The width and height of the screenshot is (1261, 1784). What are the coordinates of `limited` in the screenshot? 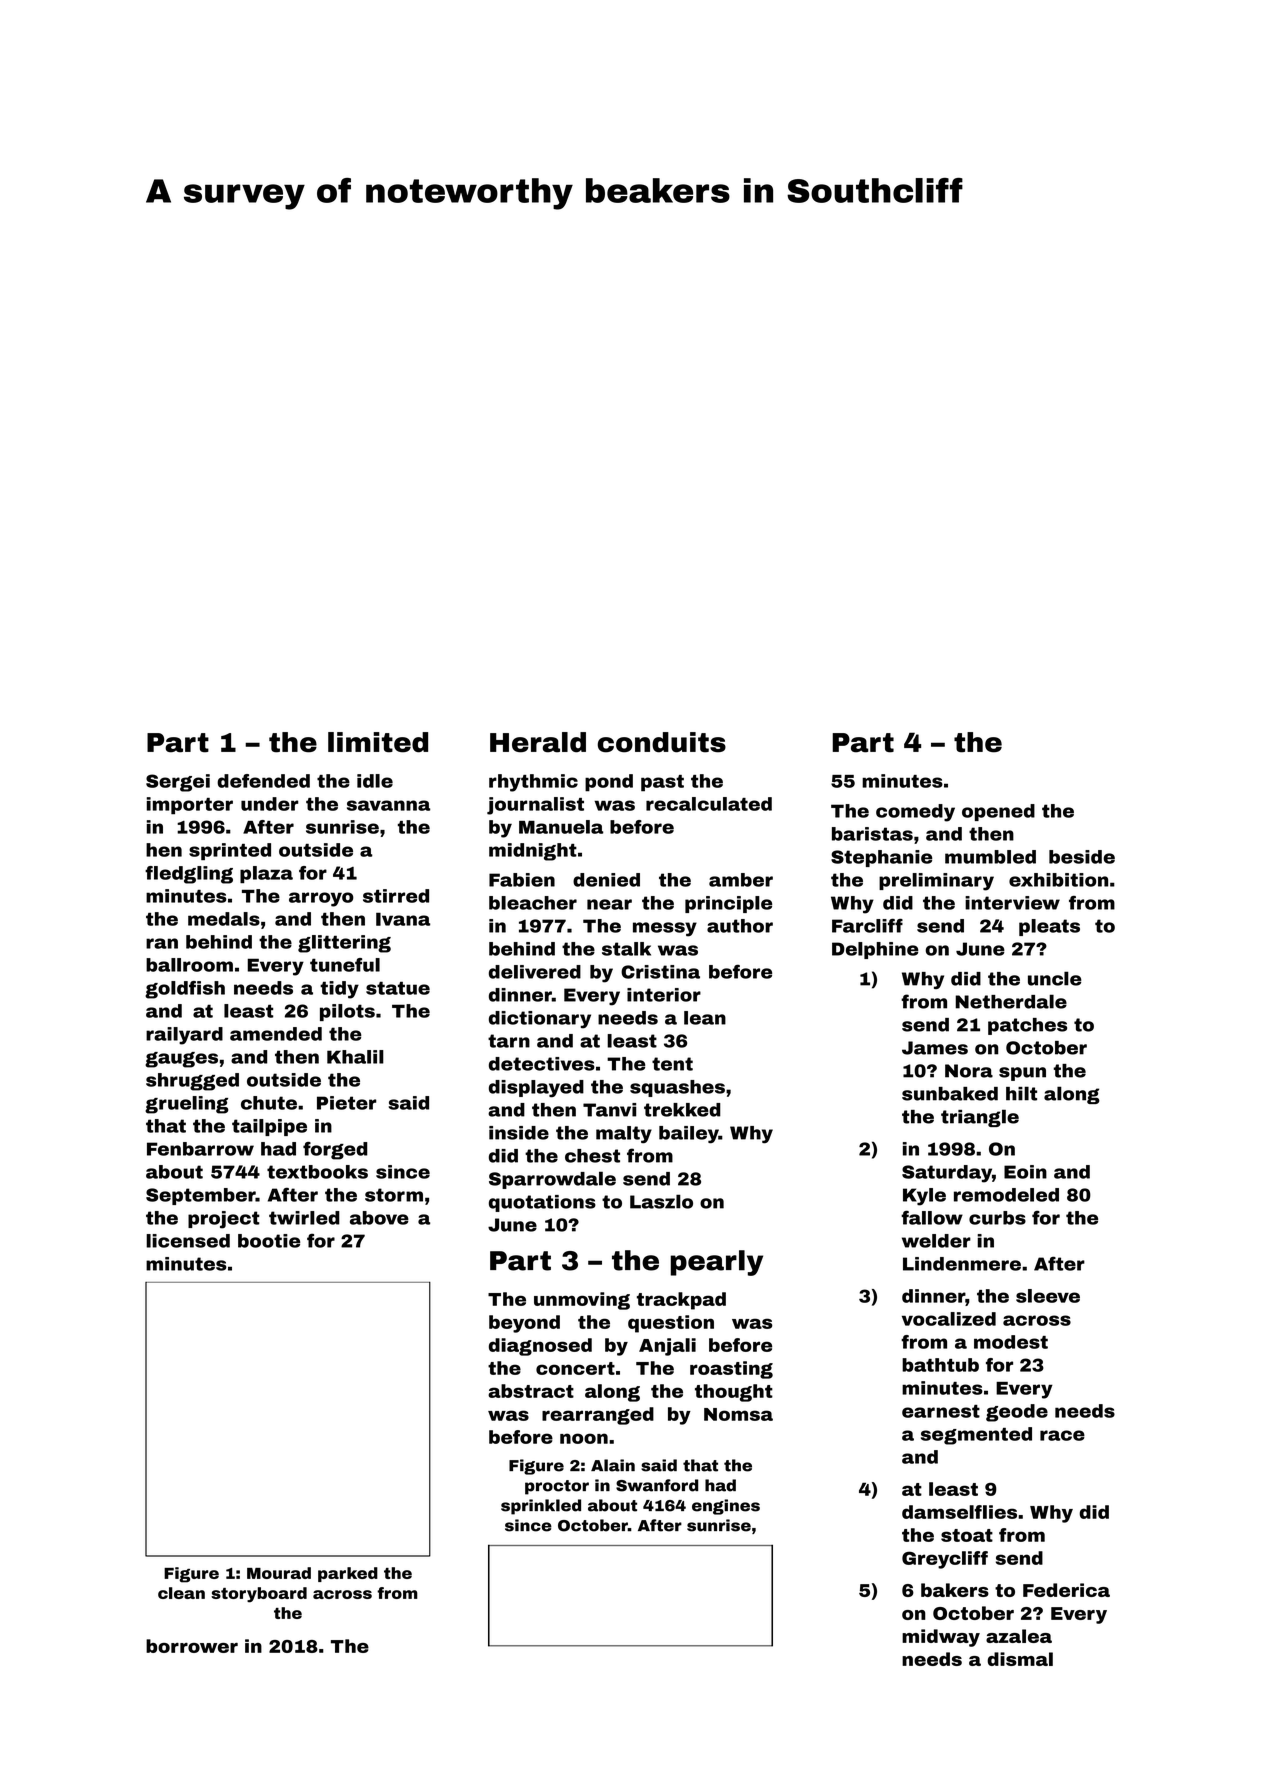 It's located at (378, 742).
